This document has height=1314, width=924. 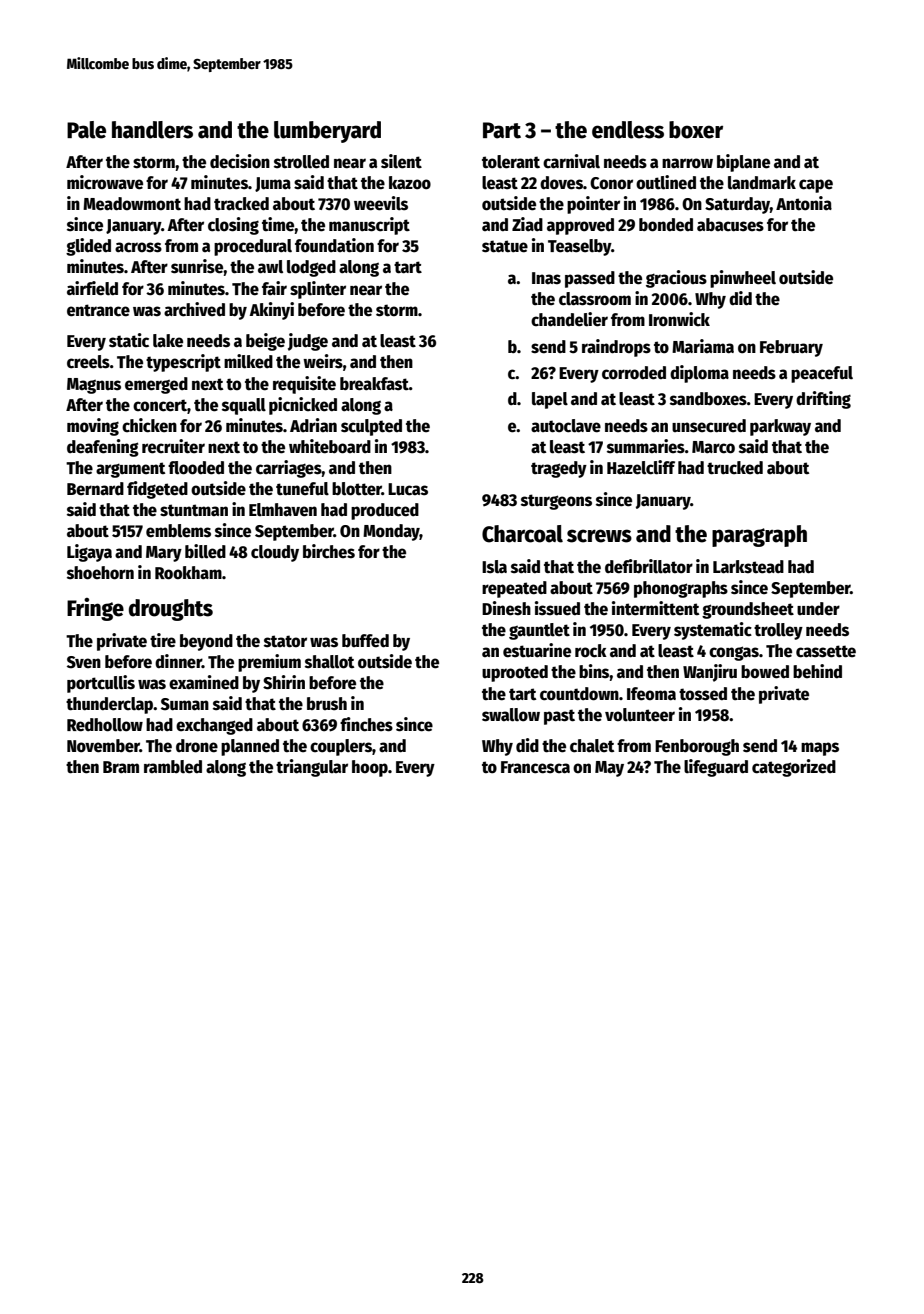 What do you see at coordinates (95, 609) in the document?
I see `Fringe` at bounding box center [95, 609].
